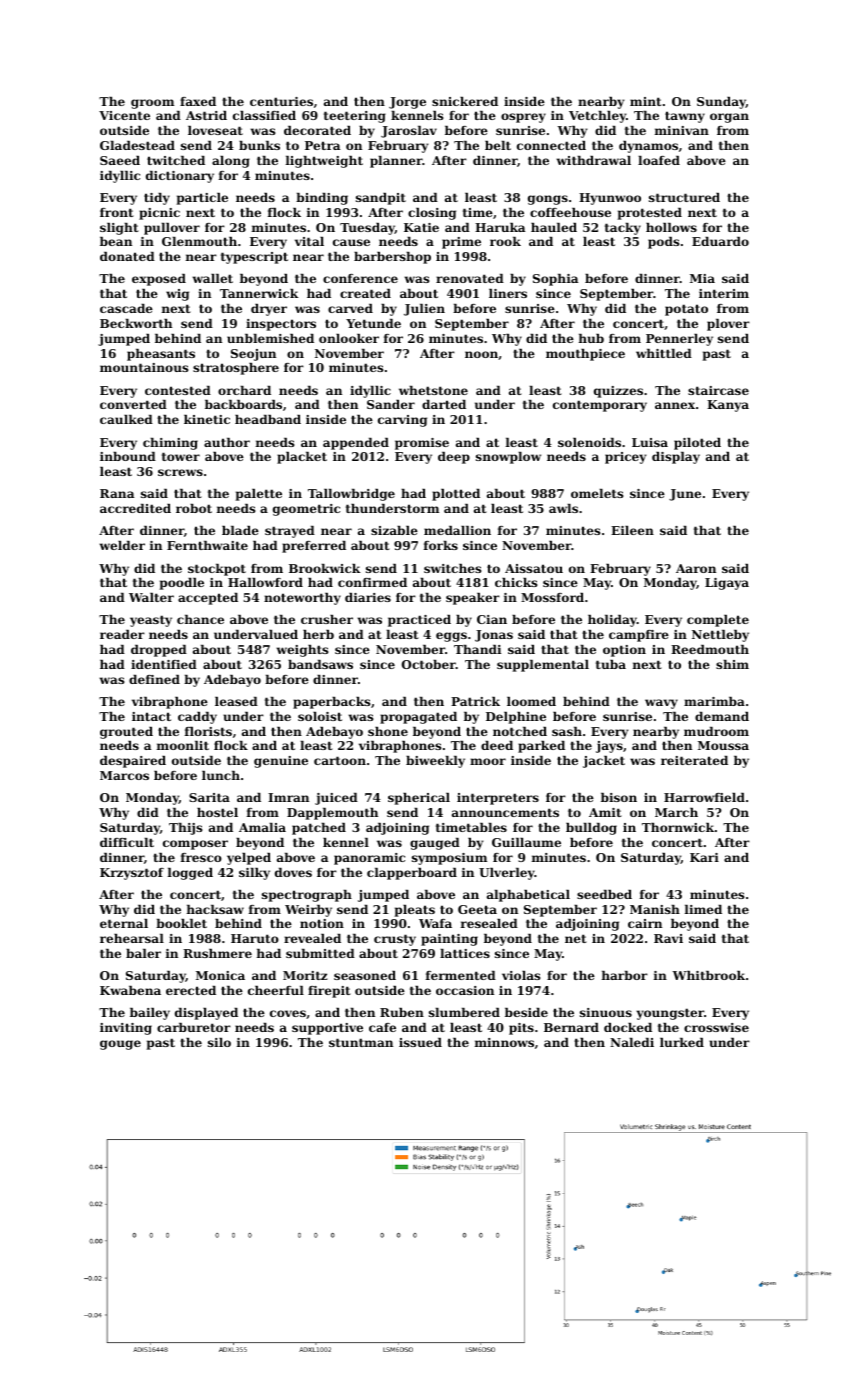 The image size is (849, 1400). What do you see at coordinates (281, 101) in the screenshot?
I see `centuries` at bounding box center [281, 101].
